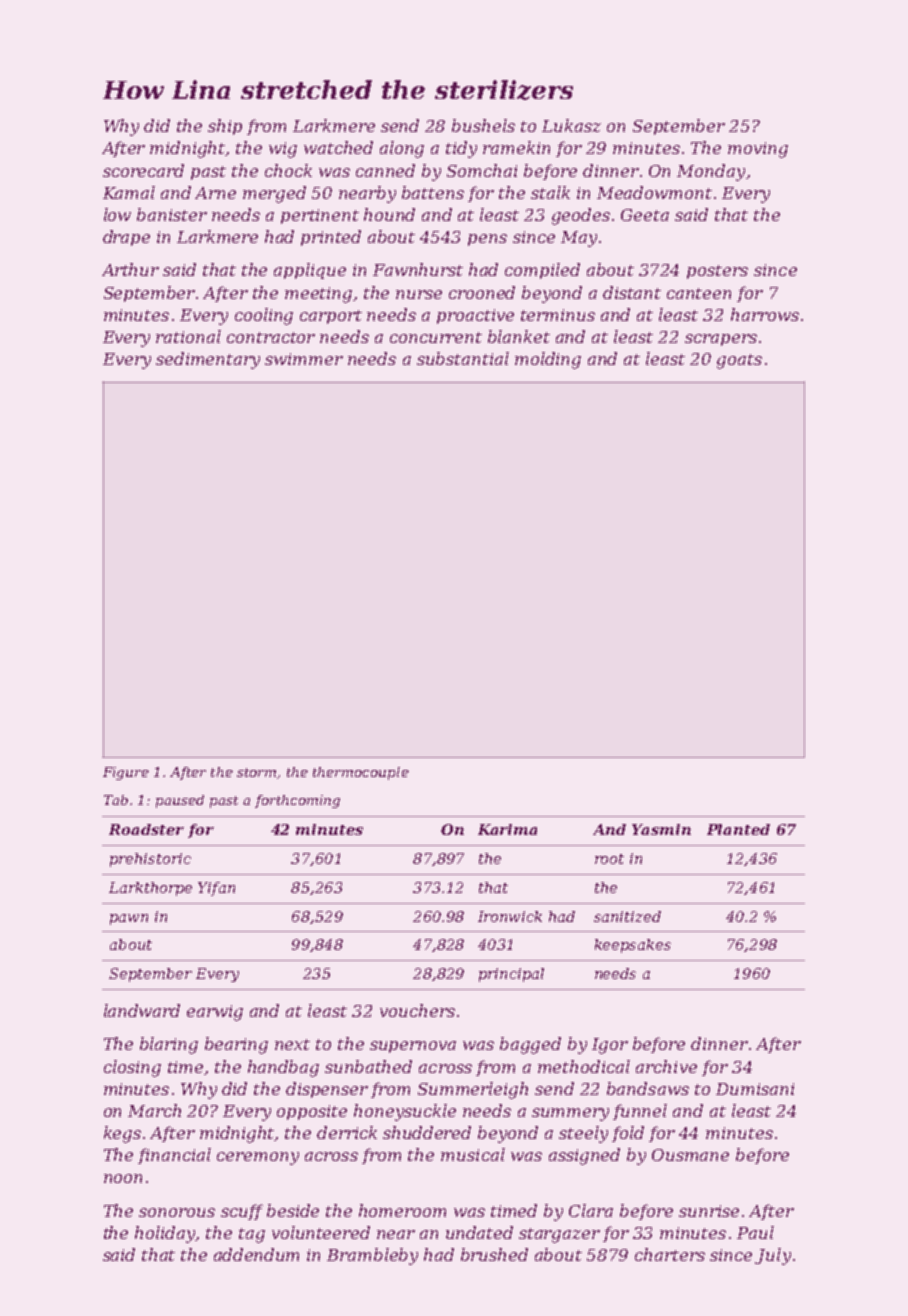 The image size is (908, 1316). What do you see at coordinates (507, 829) in the document?
I see `Karima` at bounding box center [507, 829].
